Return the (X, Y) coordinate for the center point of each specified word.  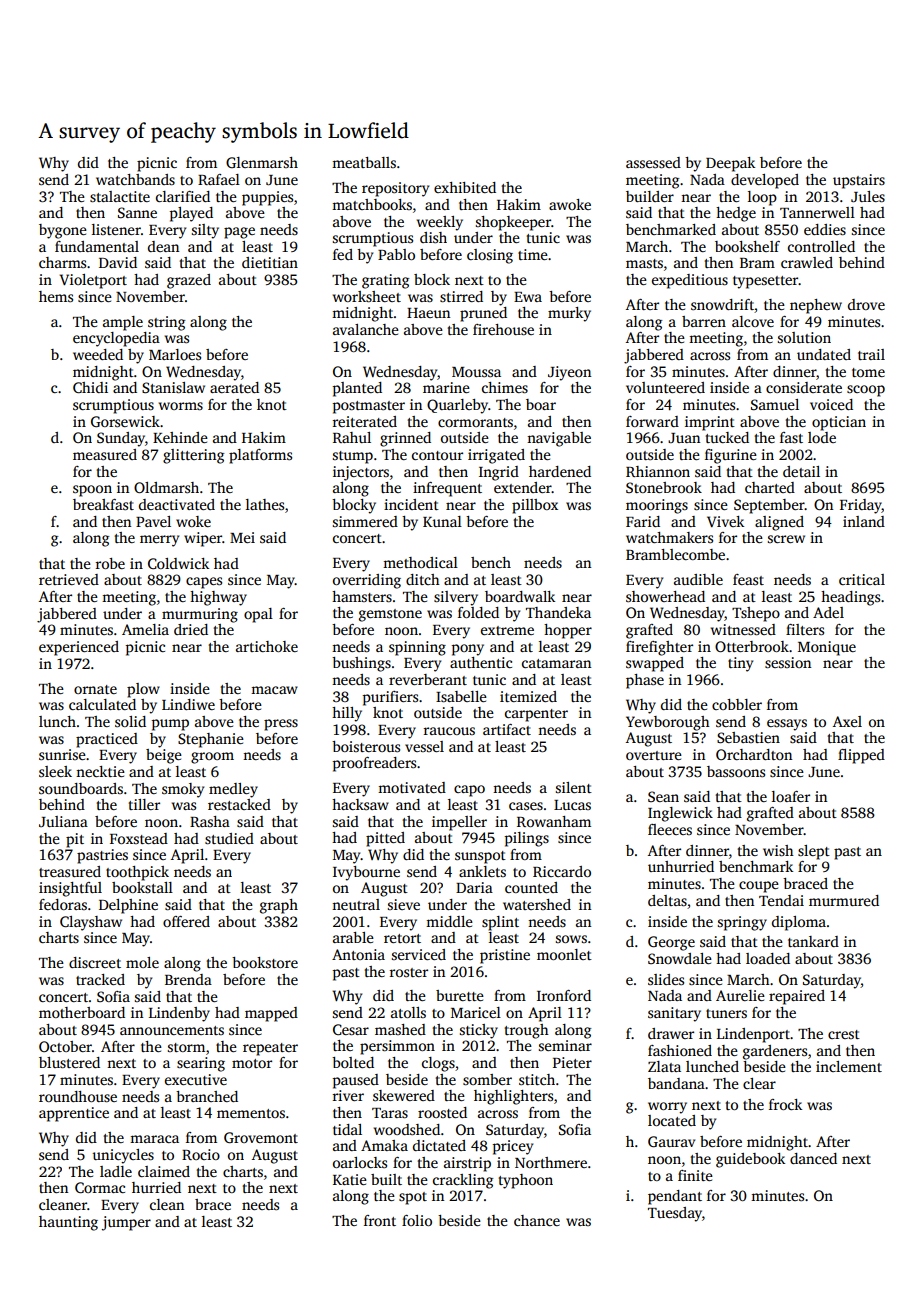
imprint (710, 423)
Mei (242, 537)
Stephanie (211, 740)
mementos (251, 1113)
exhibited (465, 187)
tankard (813, 941)
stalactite (120, 196)
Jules (868, 196)
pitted (385, 839)
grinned (405, 439)
